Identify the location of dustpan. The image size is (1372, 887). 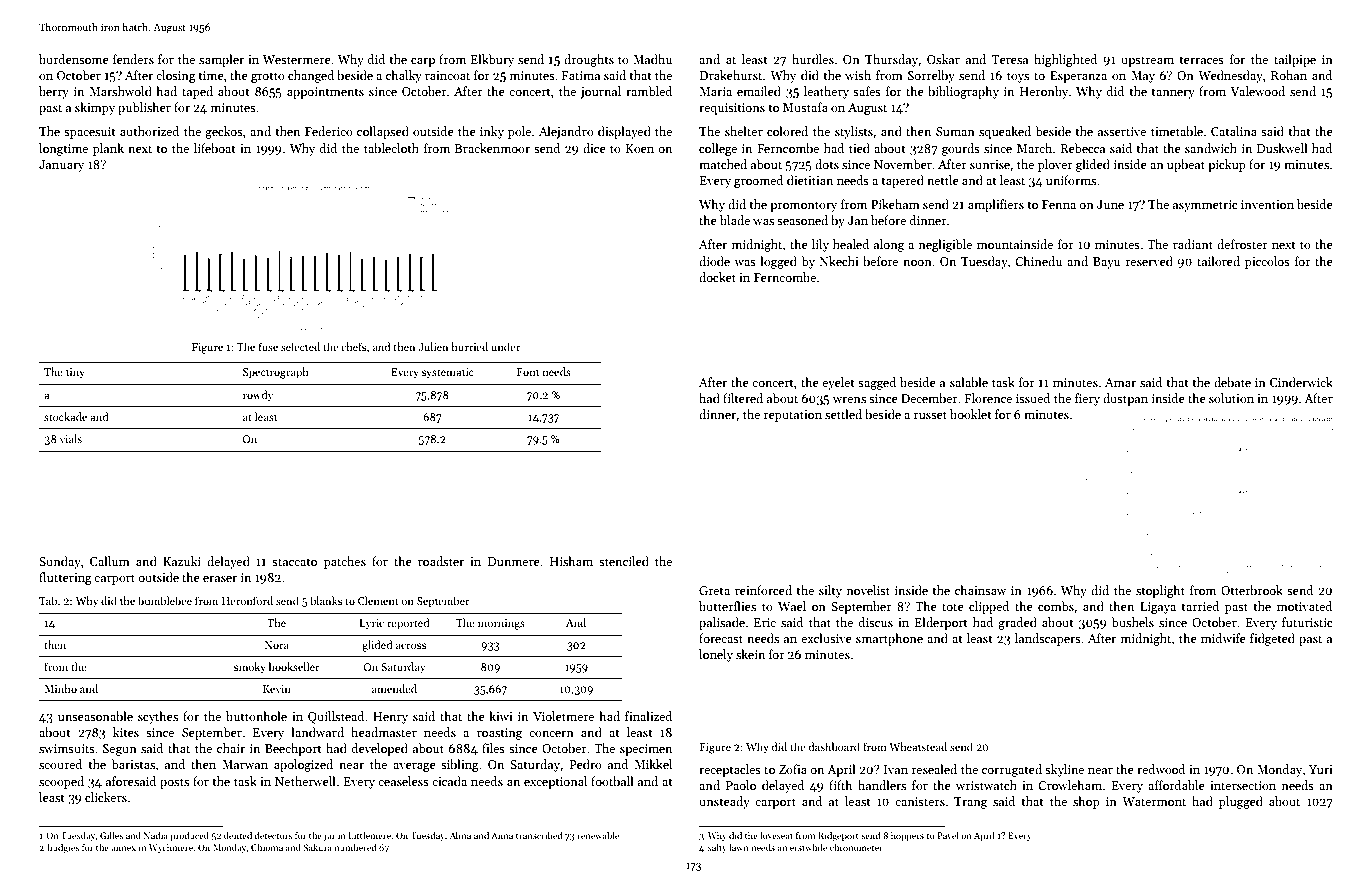
(1125, 399).
